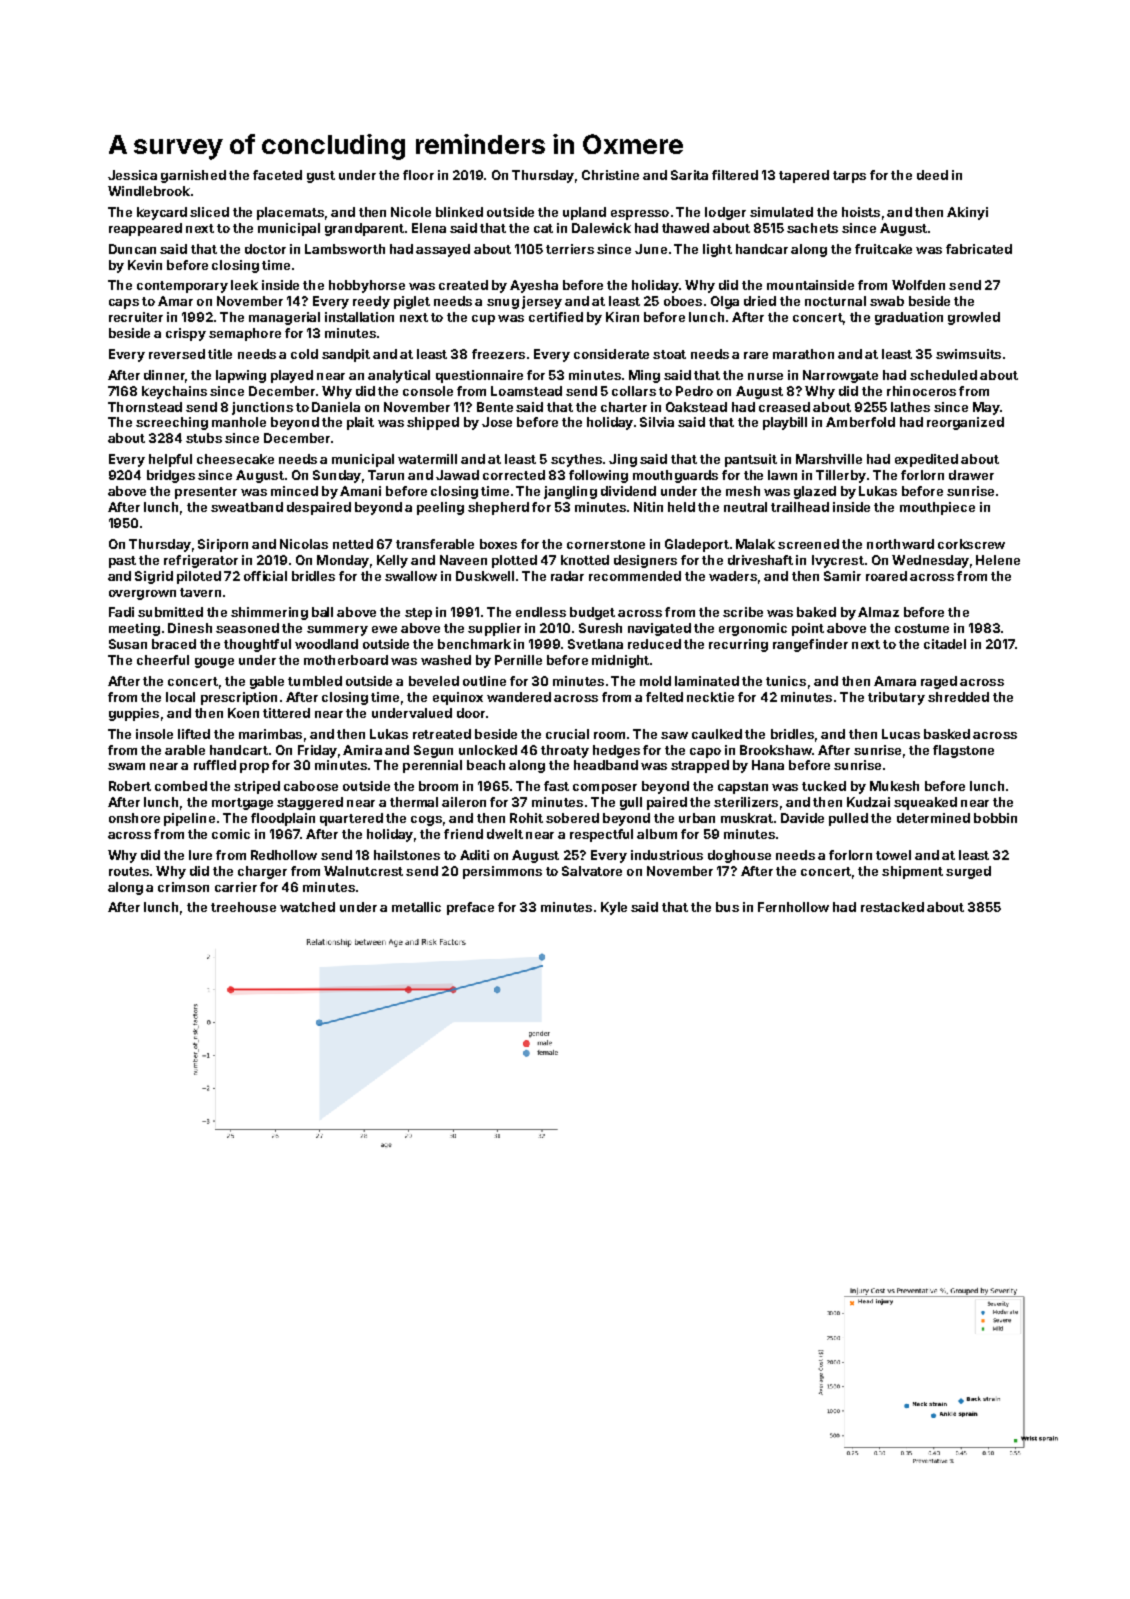 This page has height=1599, width=1130. Describe the element at coordinates (206, 493) in the page. I see `presenter` at that location.
